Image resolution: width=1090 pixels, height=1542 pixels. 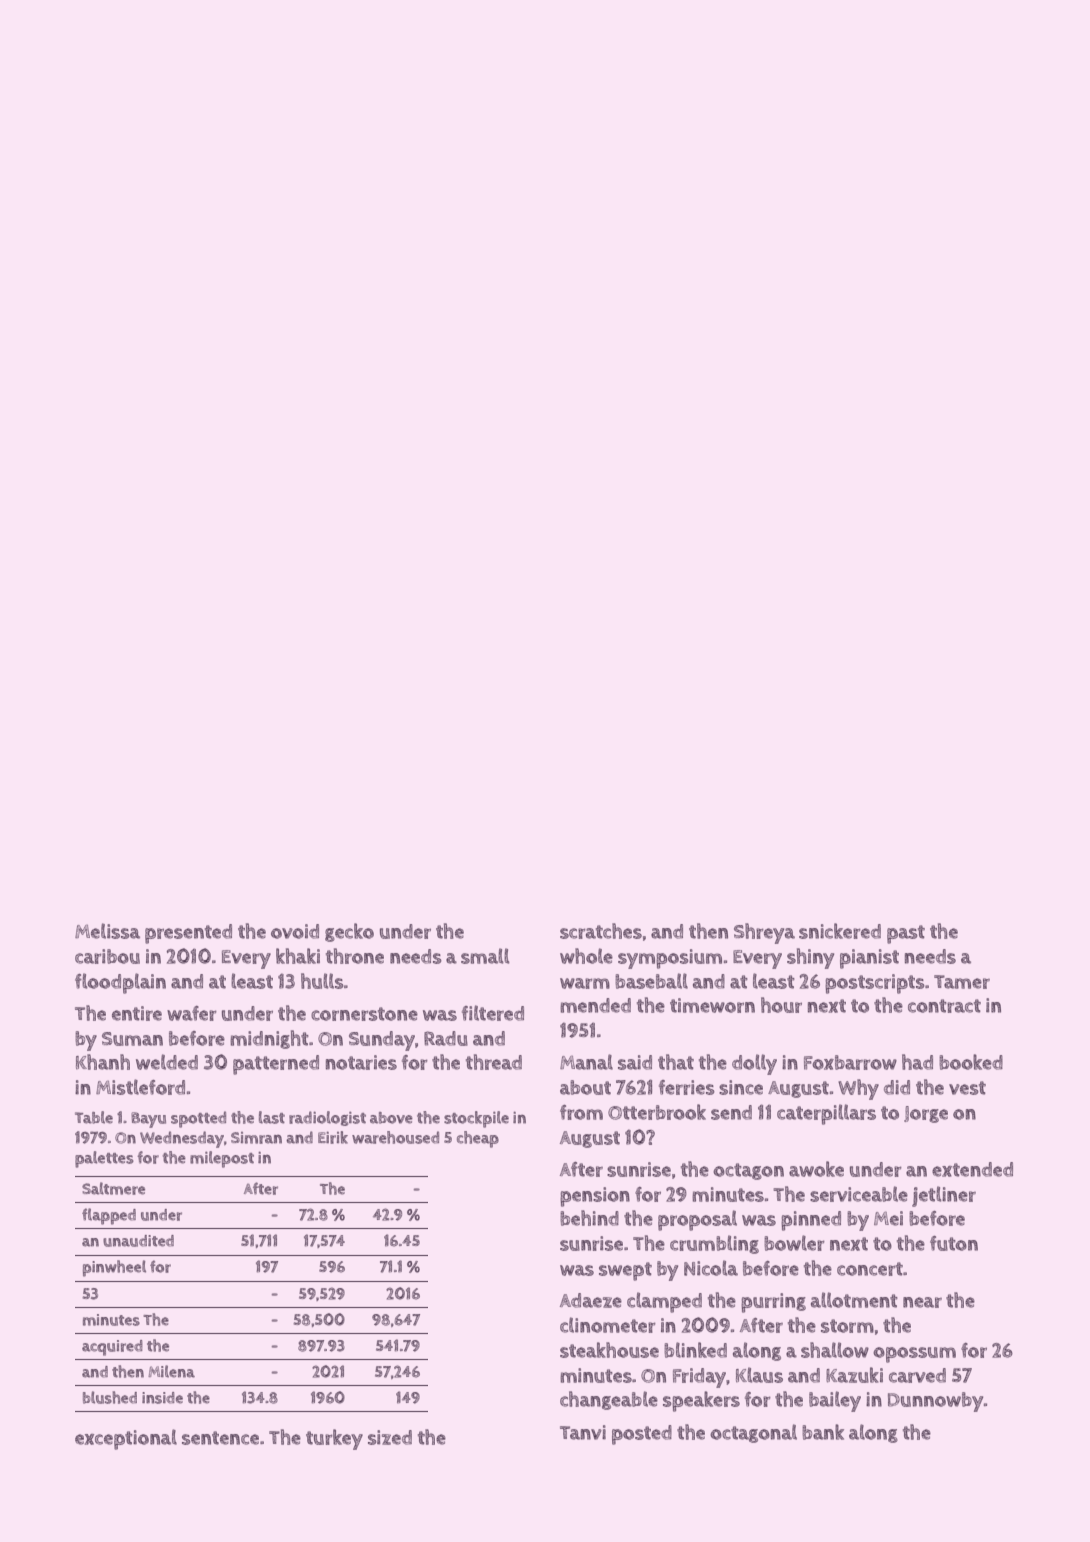 I want to click on Melissa, so click(x=107, y=931).
